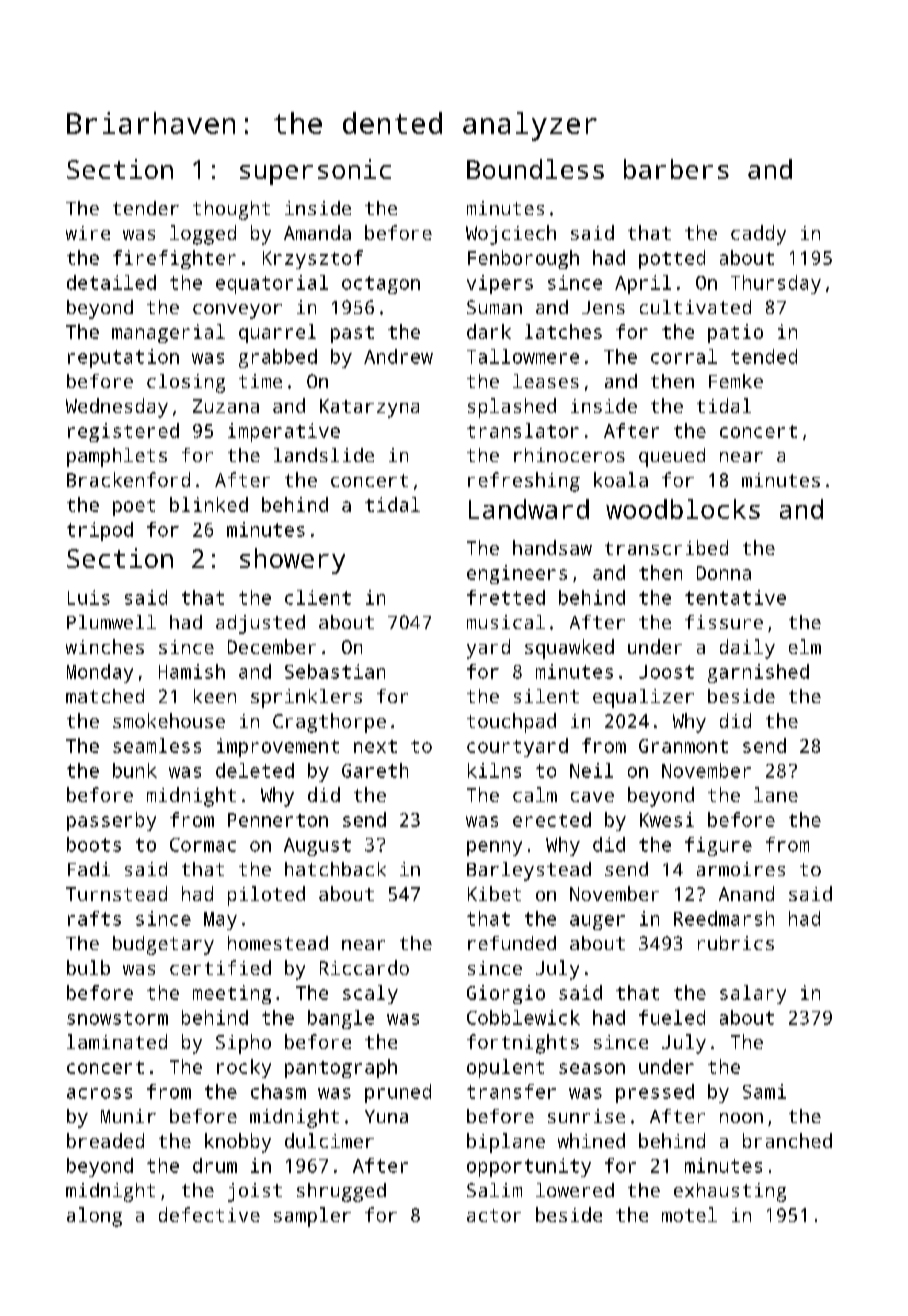 The image size is (908, 1316). I want to click on Riccardo, so click(364, 967).
